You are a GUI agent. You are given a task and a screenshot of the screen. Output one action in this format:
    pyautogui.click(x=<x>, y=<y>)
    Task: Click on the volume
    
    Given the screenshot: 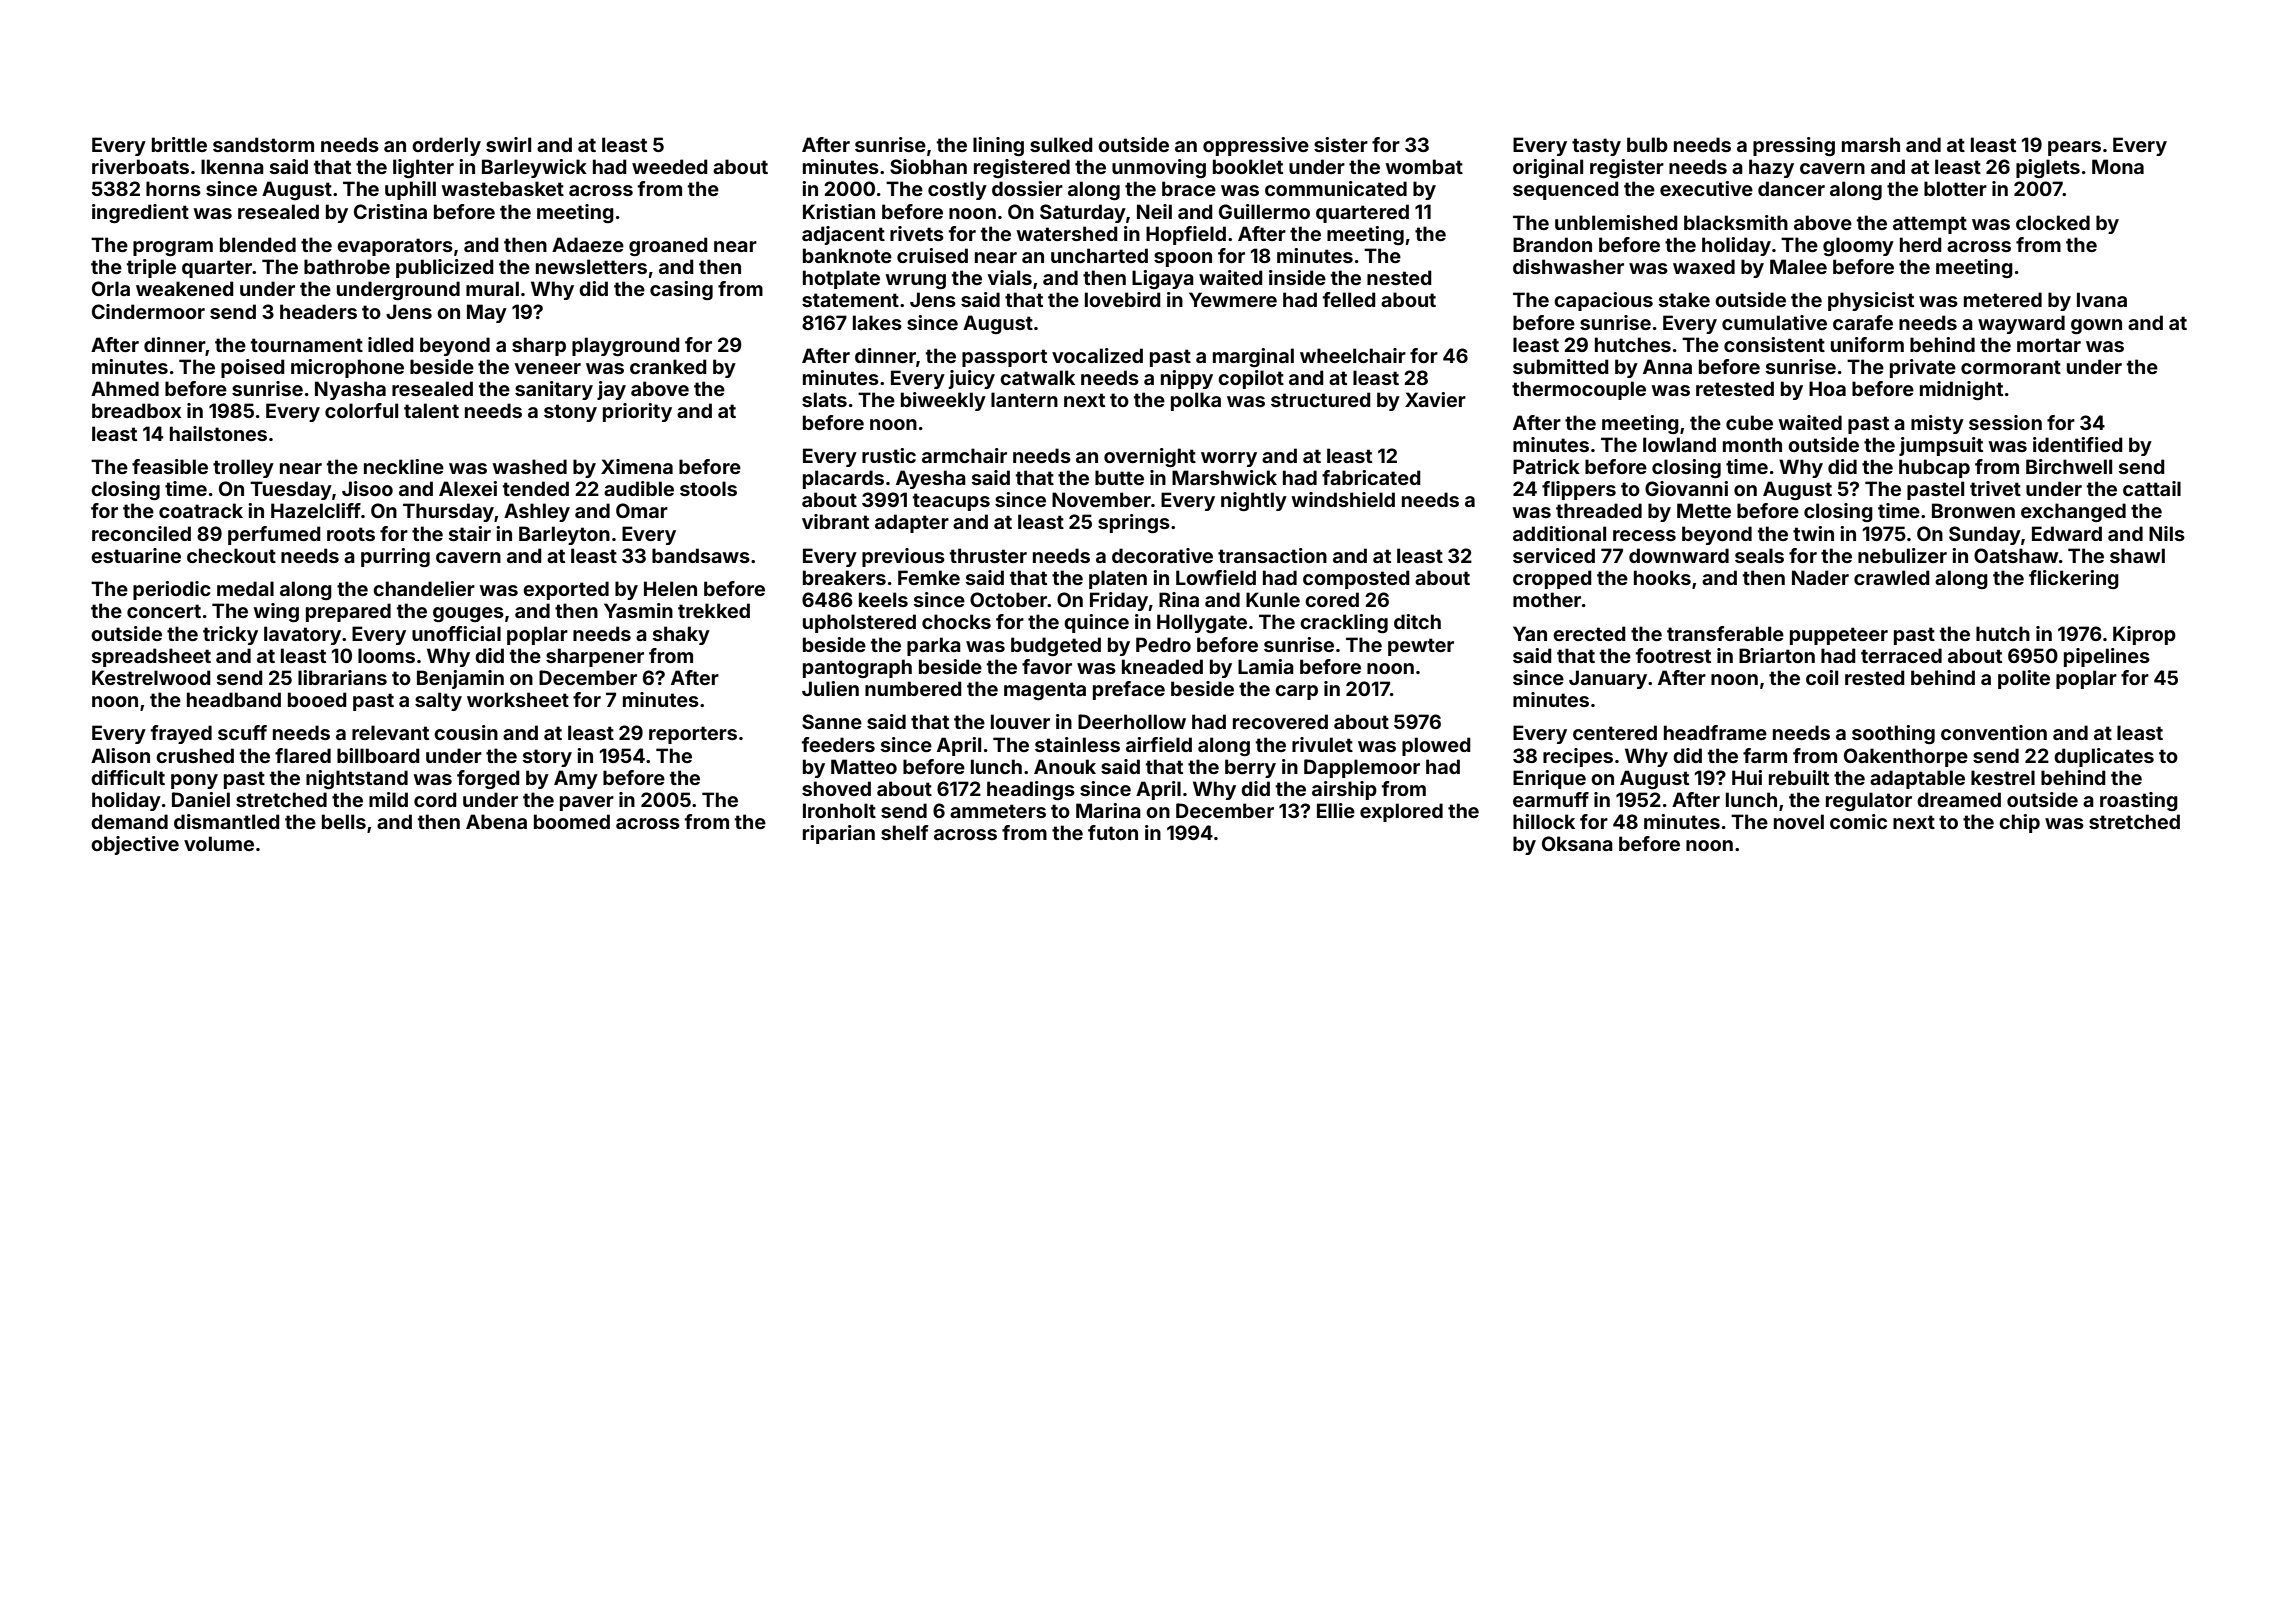 What is the action you would take?
    pyautogui.click(x=219, y=843)
